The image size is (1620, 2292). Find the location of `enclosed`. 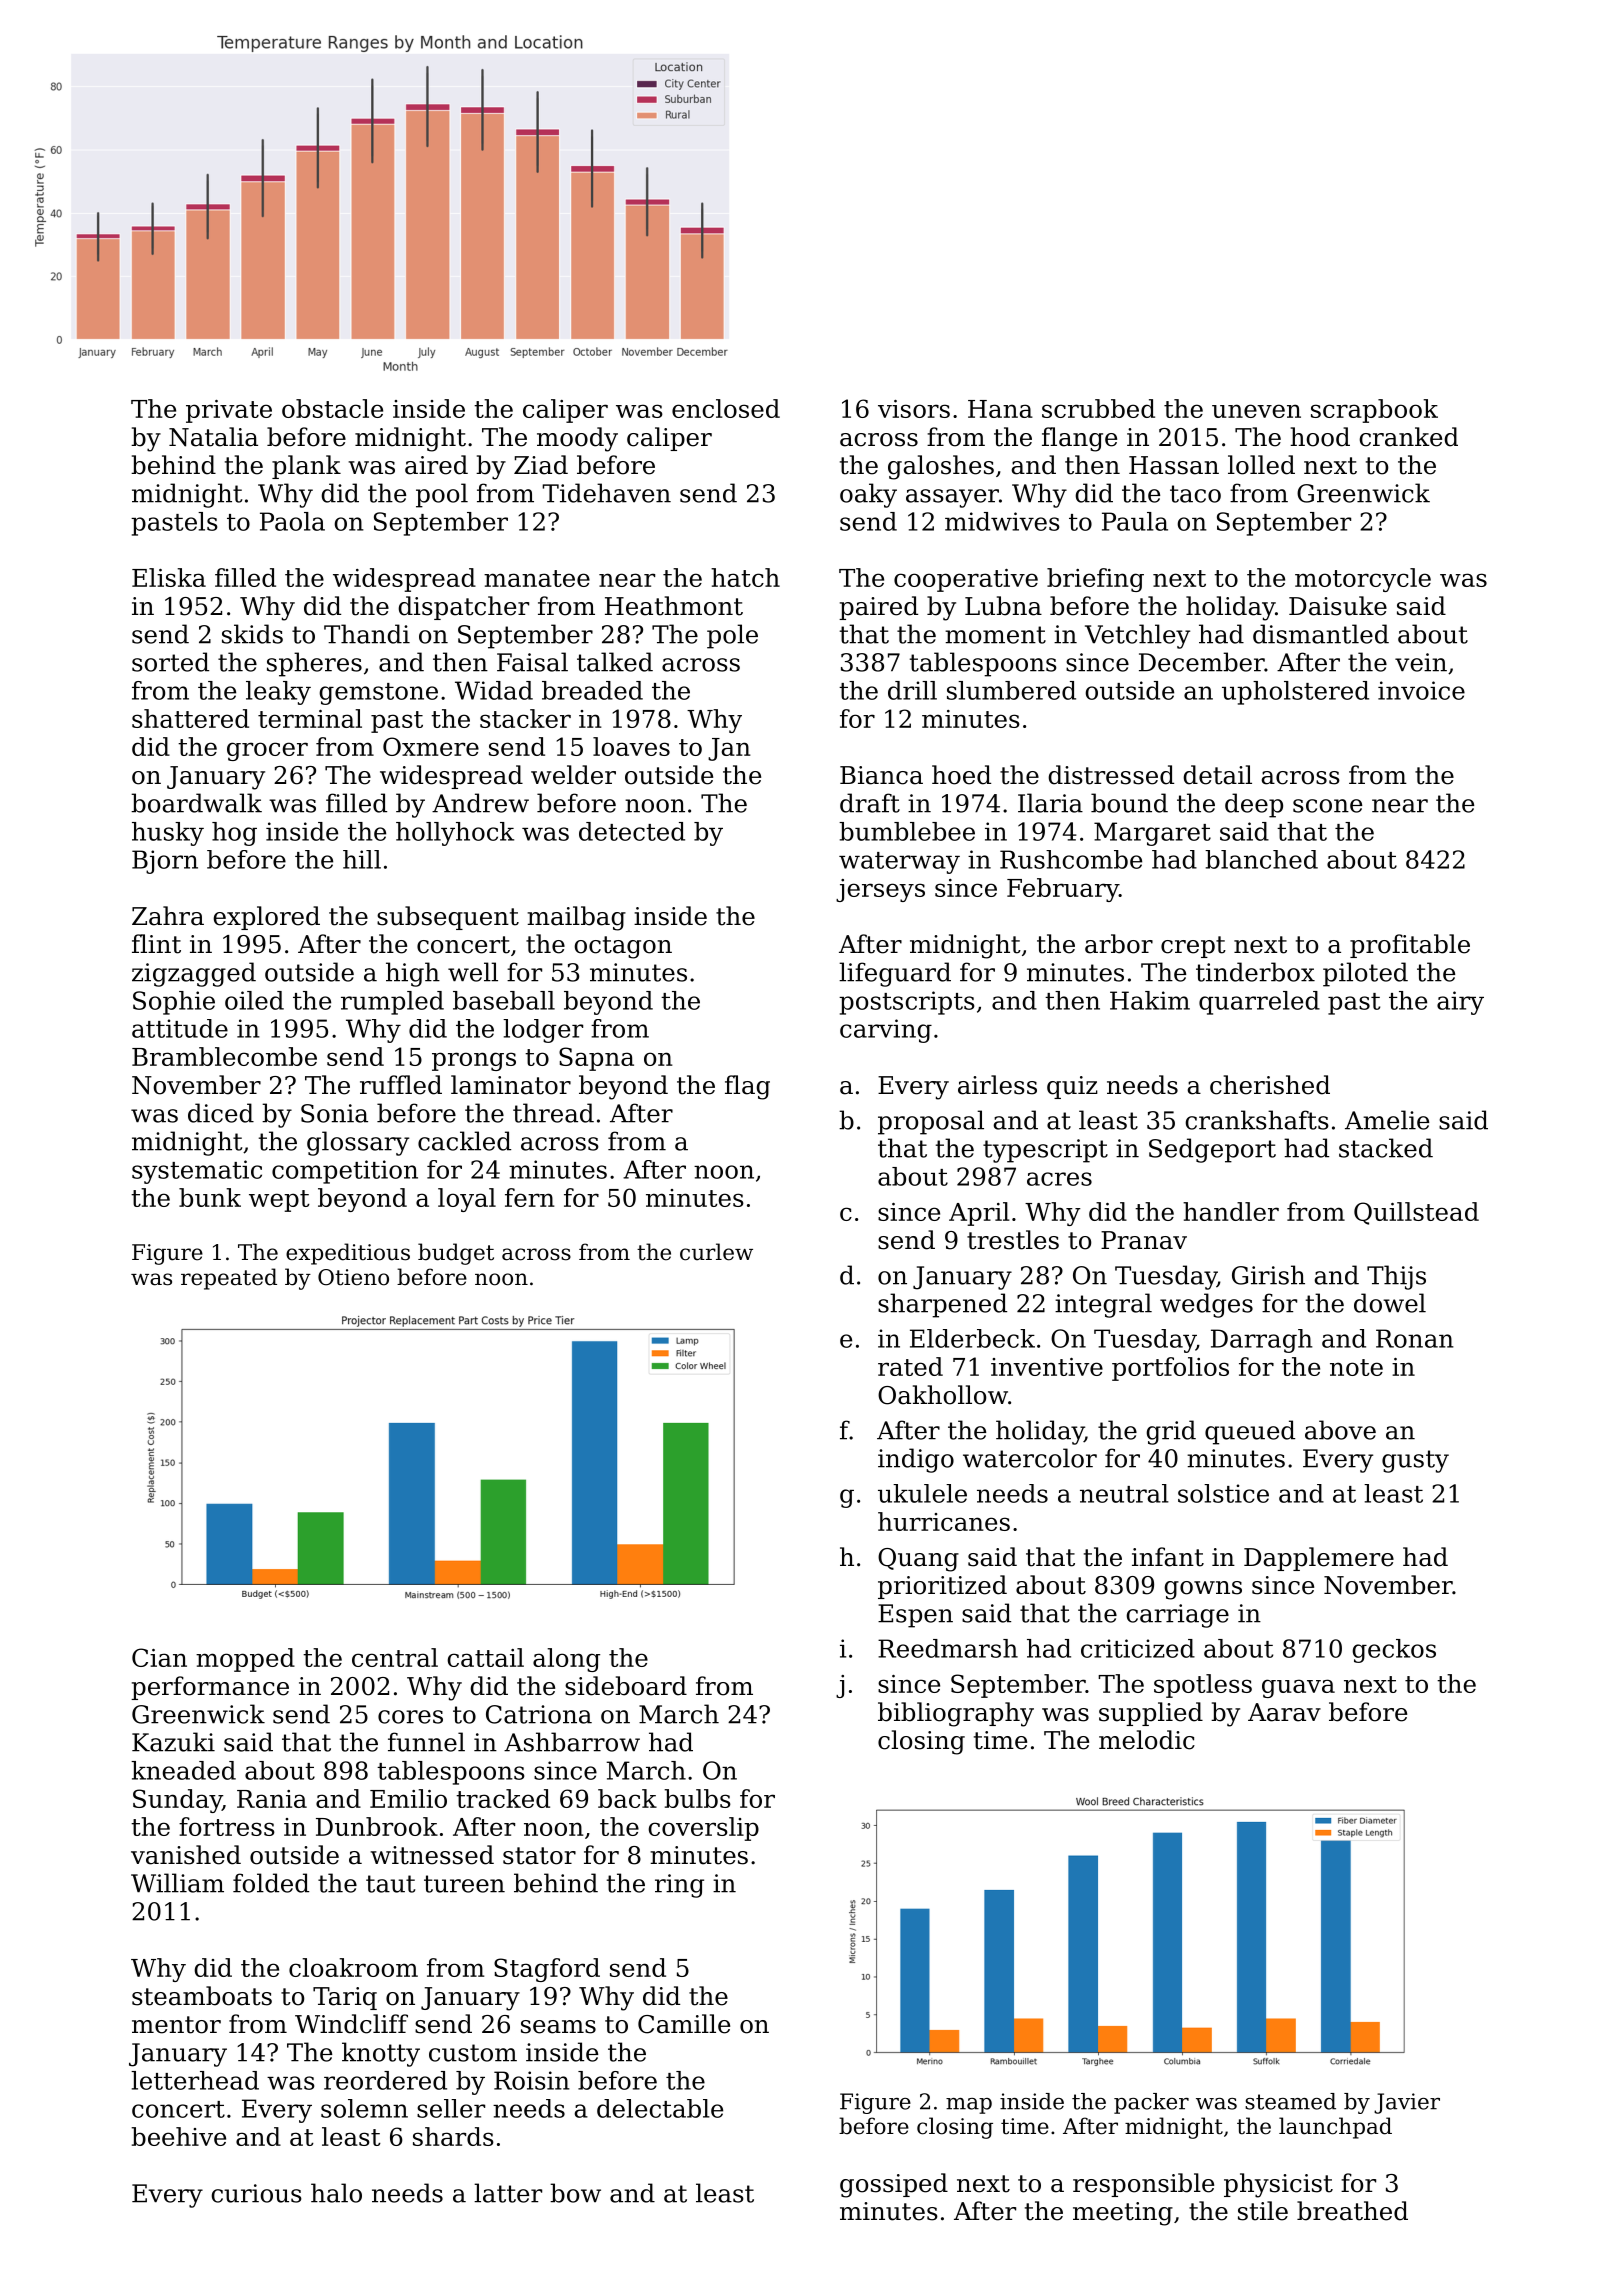

enclosed is located at coordinates (726, 408).
